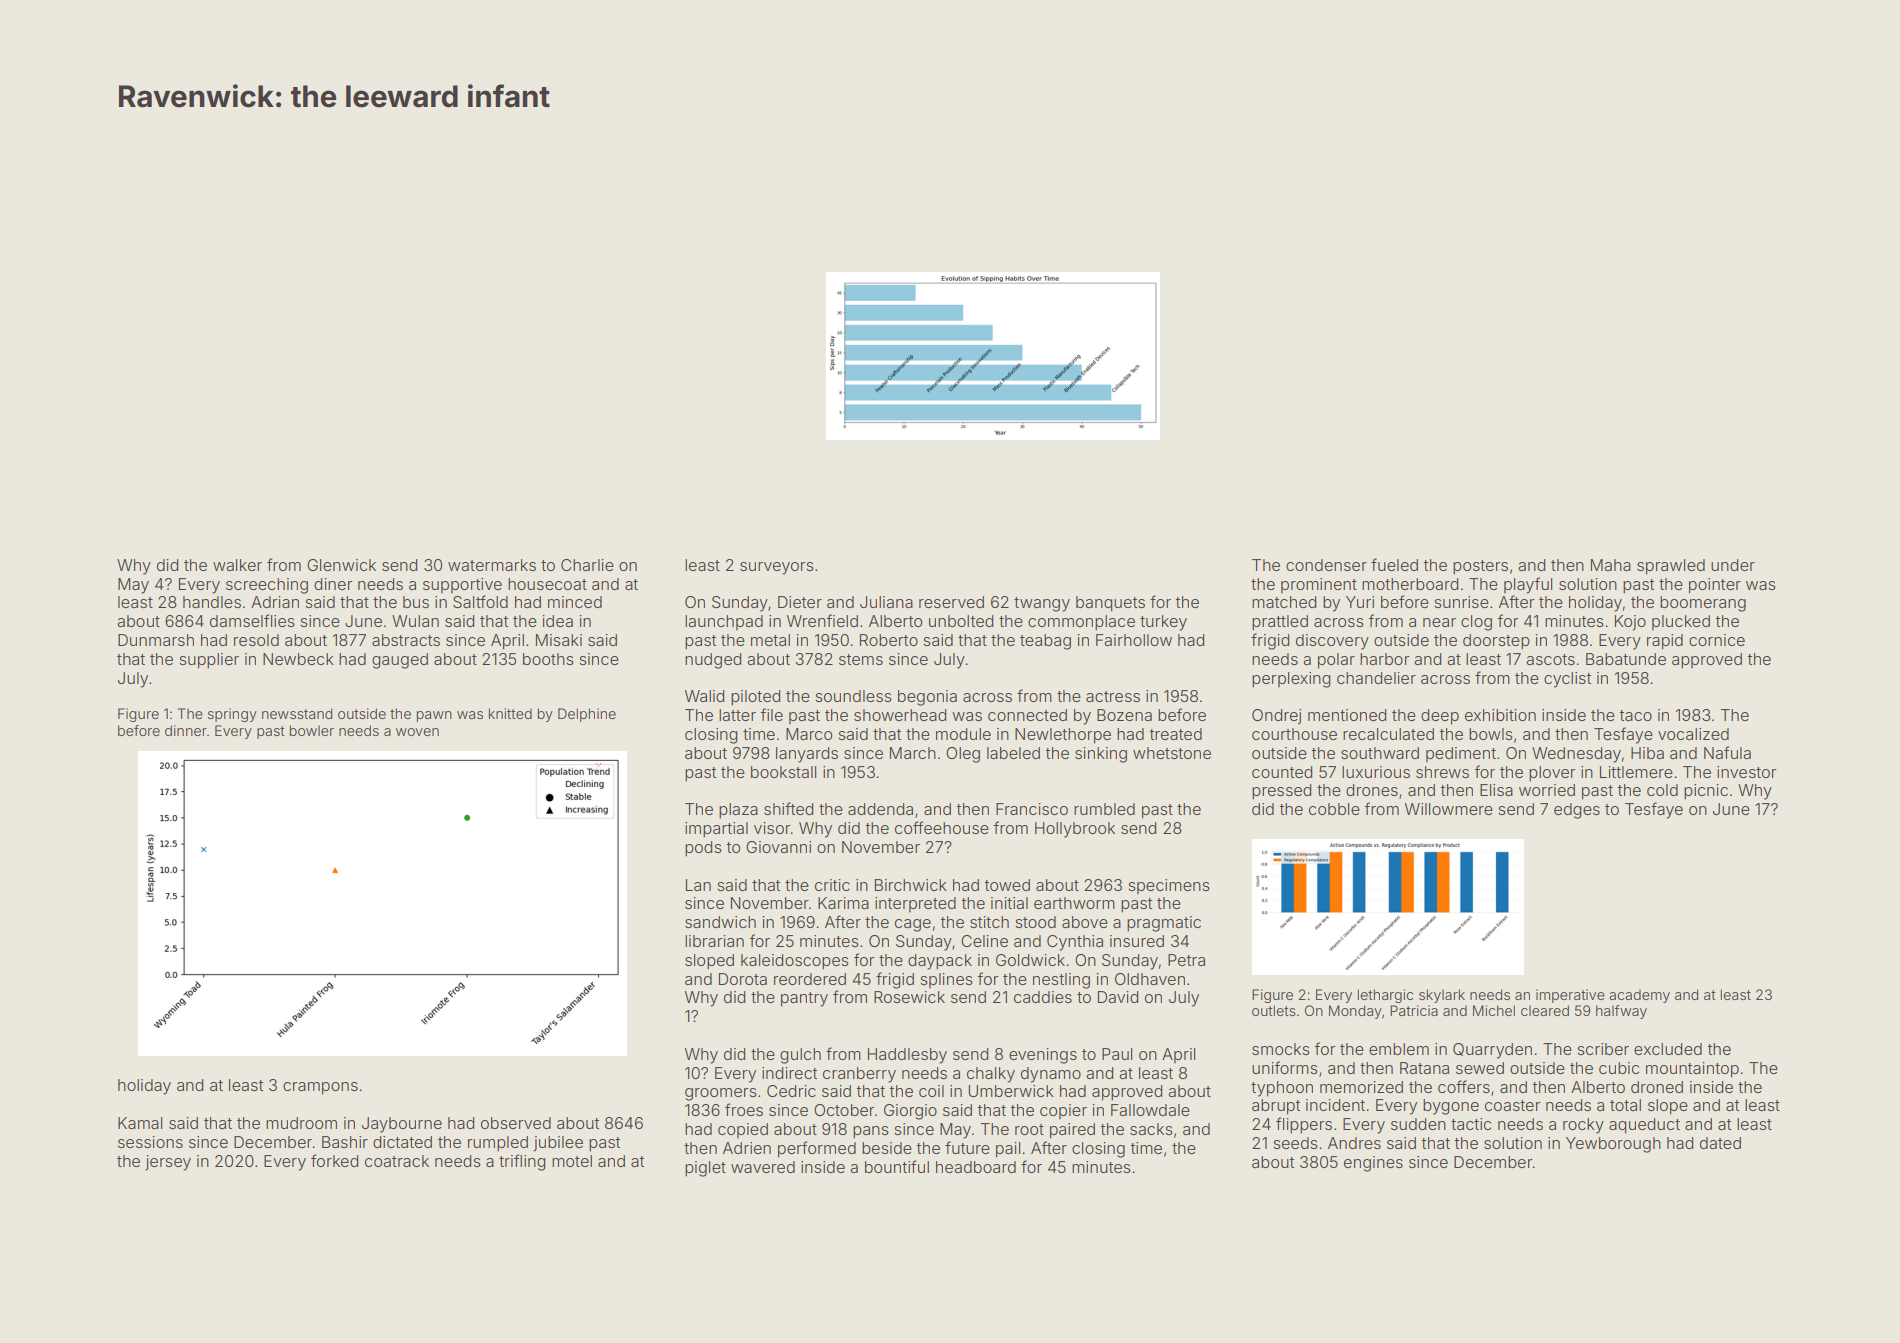  What do you see at coordinates (1639, 996) in the screenshot?
I see `academy` at bounding box center [1639, 996].
